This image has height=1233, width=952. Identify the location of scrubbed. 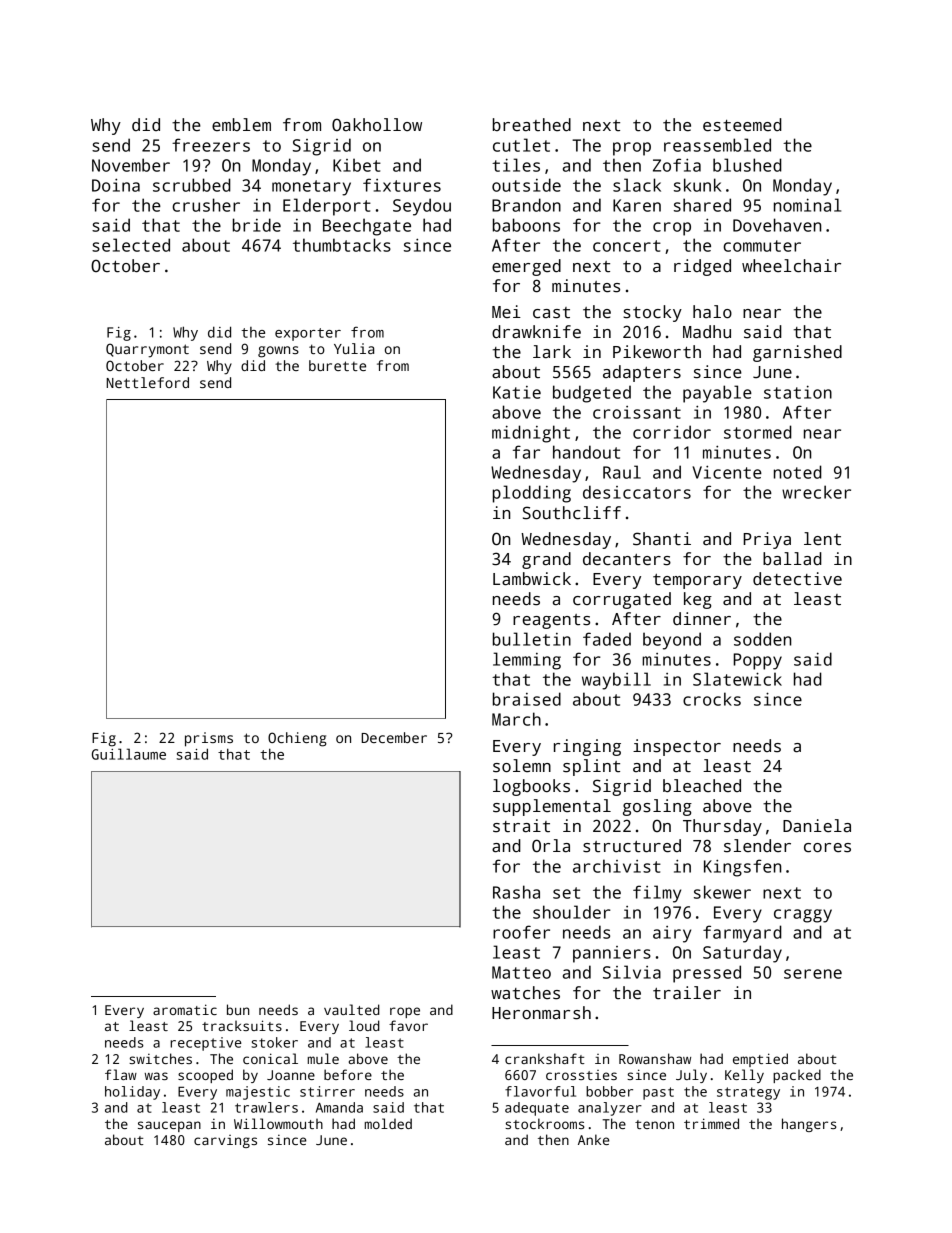
(192, 185).
